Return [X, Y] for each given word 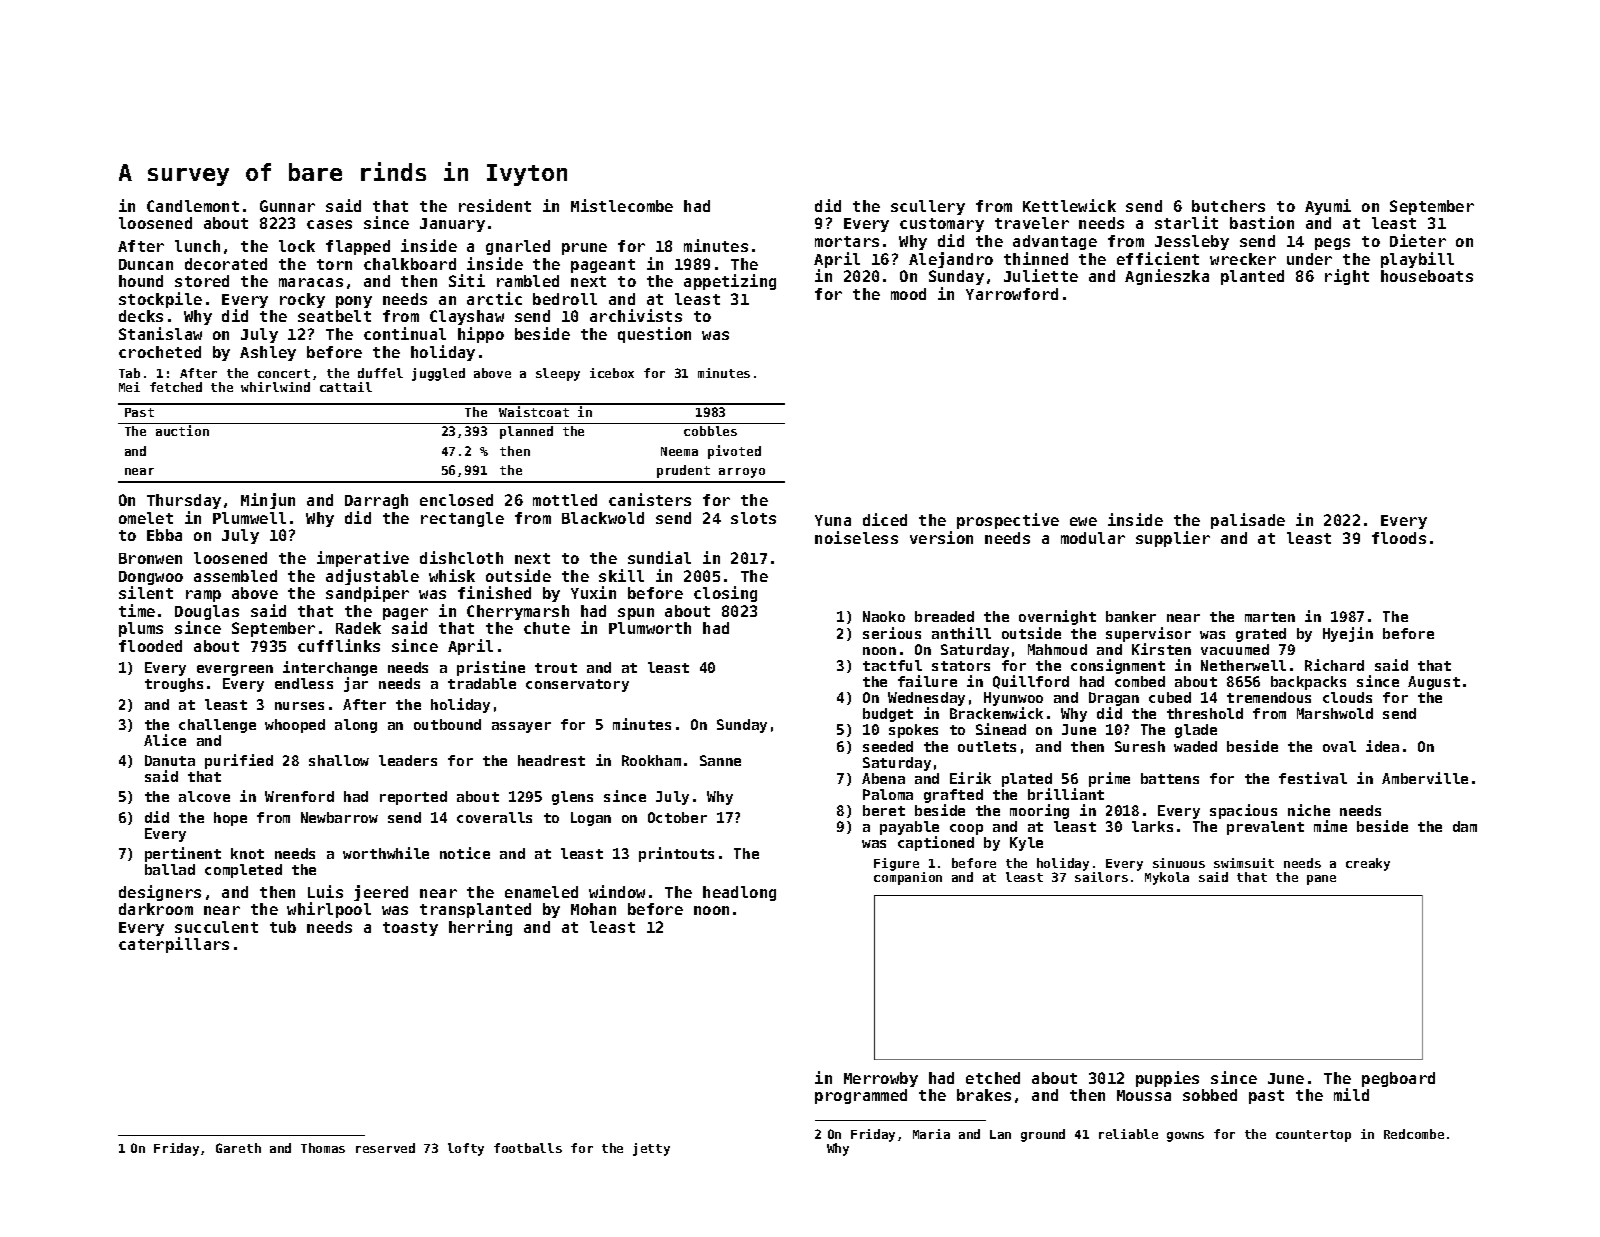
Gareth [238, 1148]
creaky [1368, 864]
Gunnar [287, 206]
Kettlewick [1069, 205]
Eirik [970, 778]
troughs [174, 685]
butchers [1228, 206]
